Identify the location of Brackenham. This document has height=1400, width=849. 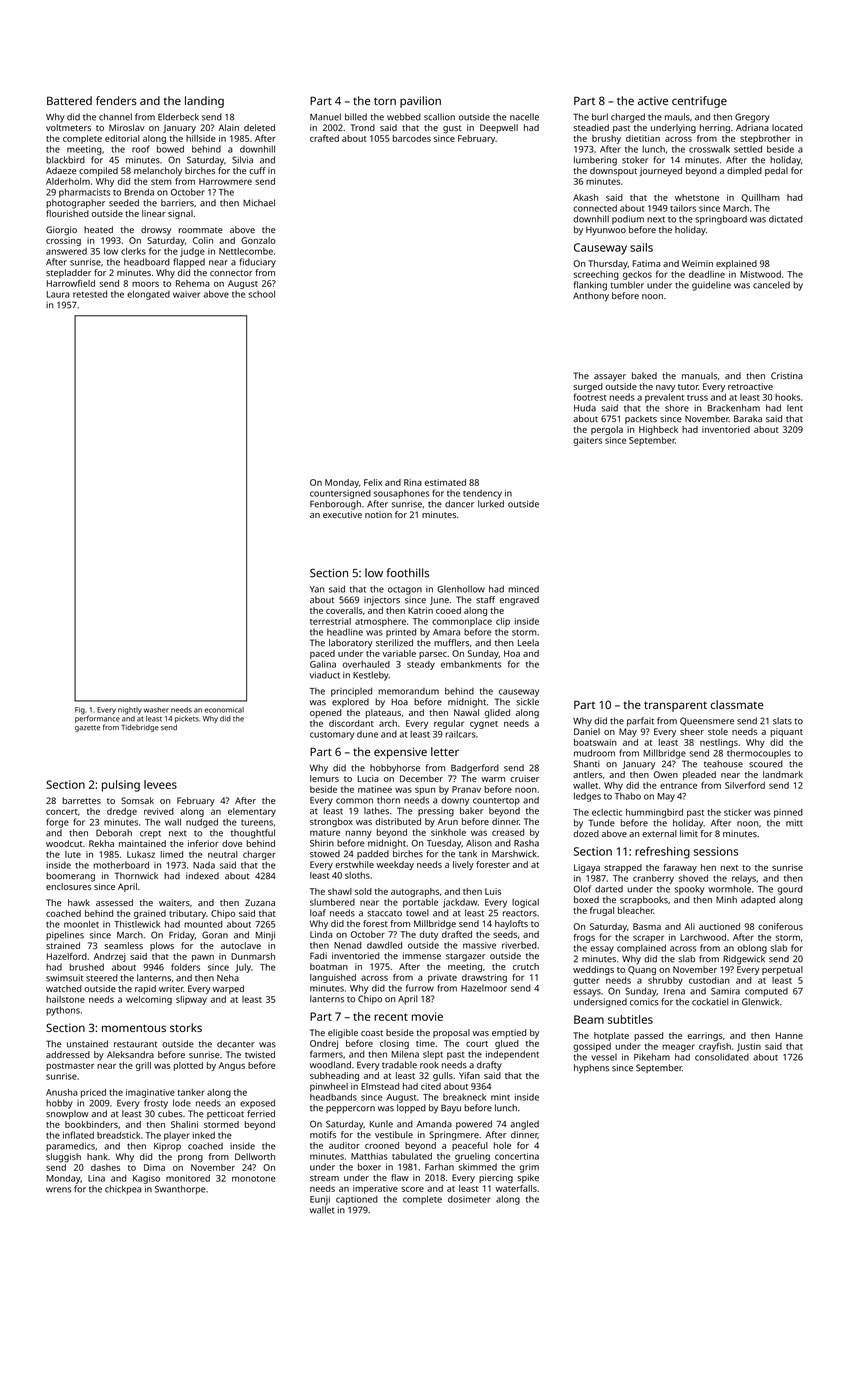
(734, 408).
